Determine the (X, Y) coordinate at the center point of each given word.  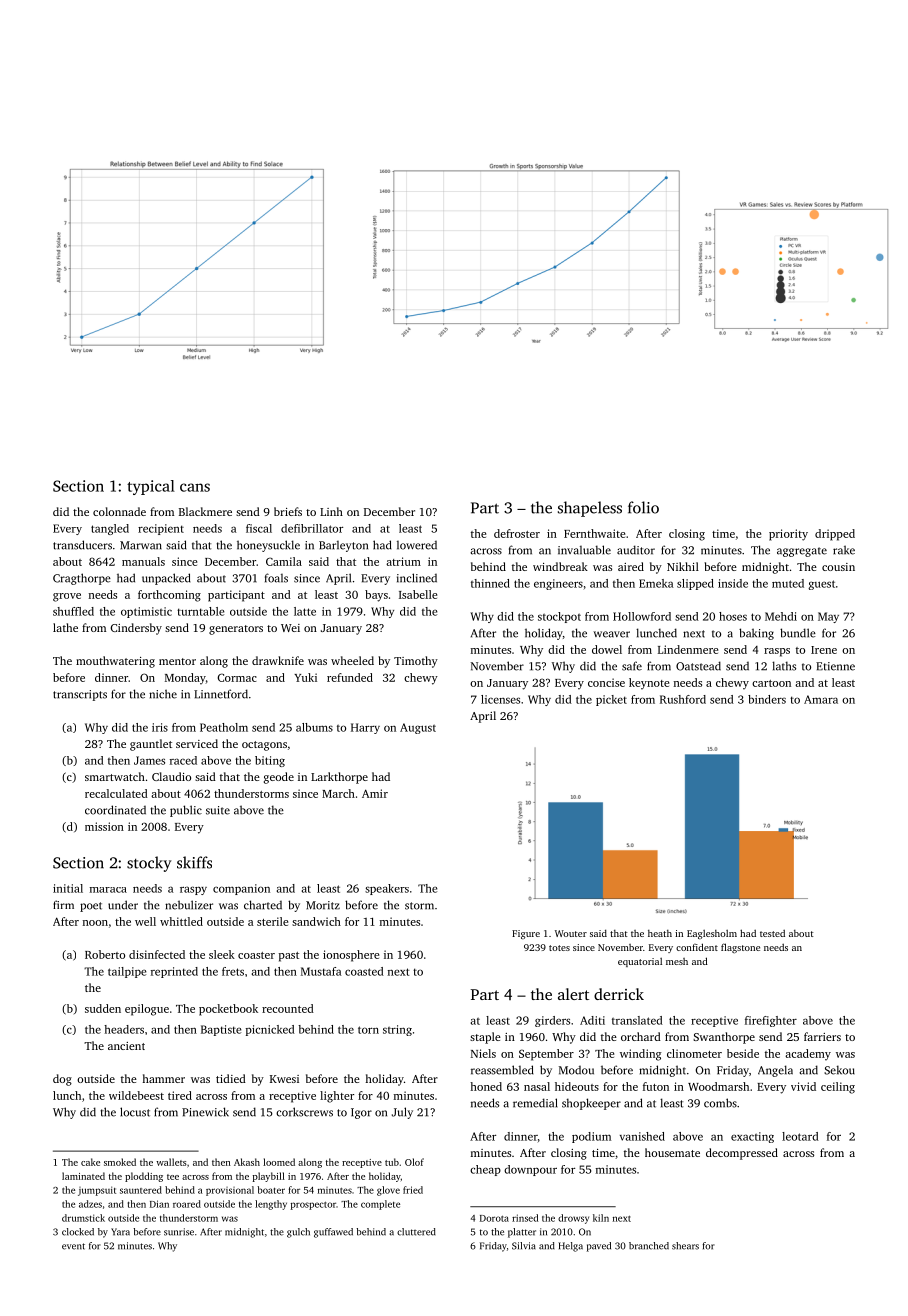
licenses (500, 699)
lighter (337, 1097)
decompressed (742, 1154)
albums (314, 727)
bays (376, 596)
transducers (82, 545)
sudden (103, 1008)
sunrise (179, 1232)
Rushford (683, 699)
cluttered (416, 1232)
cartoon (771, 683)
